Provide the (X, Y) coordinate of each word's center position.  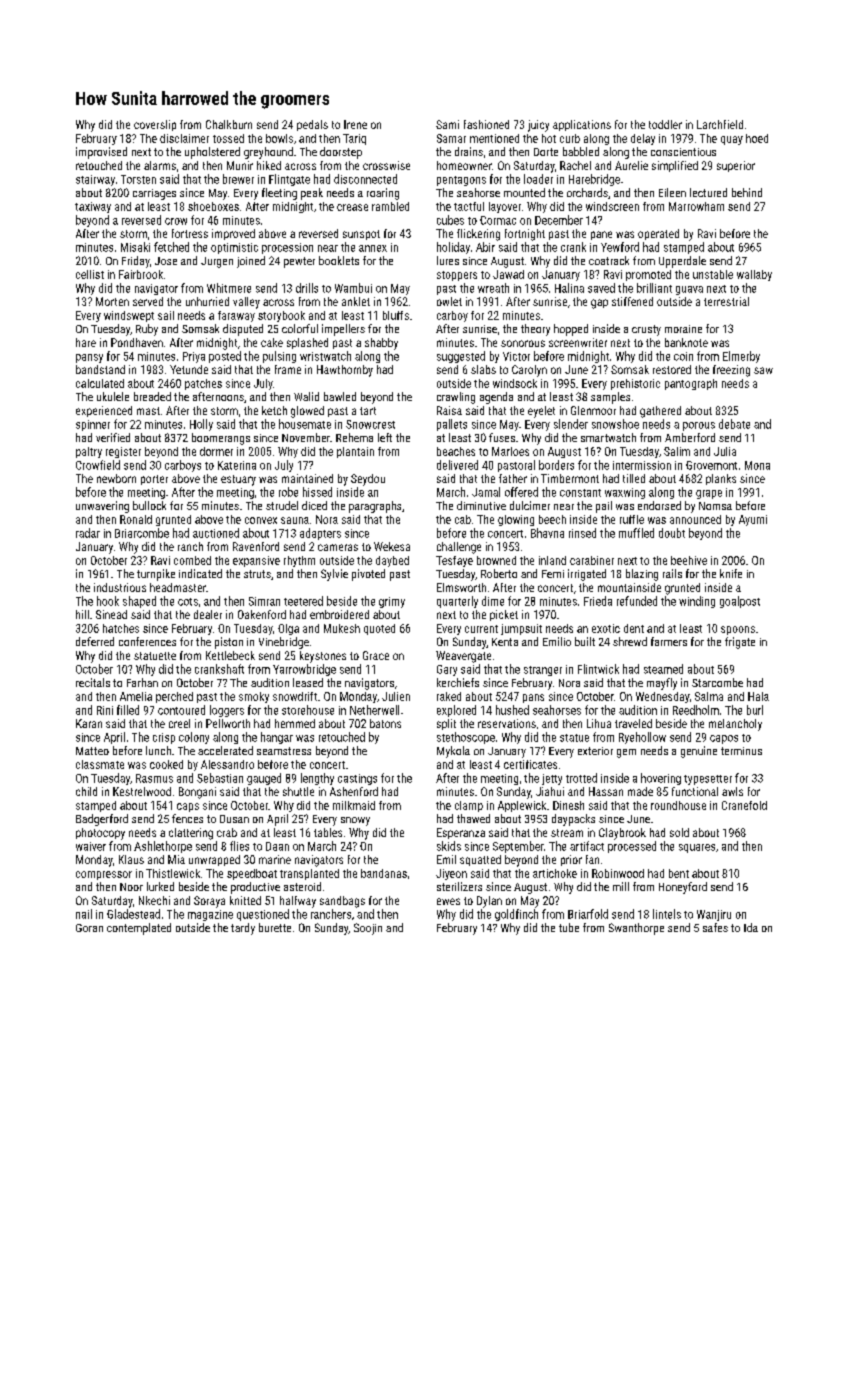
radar (88, 533)
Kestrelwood (142, 791)
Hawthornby (345, 371)
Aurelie (631, 165)
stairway (95, 180)
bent (679, 873)
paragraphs (375, 507)
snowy (355, 821)
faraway (236, 316)
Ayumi (753, 520)
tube (569, 927)
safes (715, 927)
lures (448, 260)
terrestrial (726, 301)
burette (275, 927)
